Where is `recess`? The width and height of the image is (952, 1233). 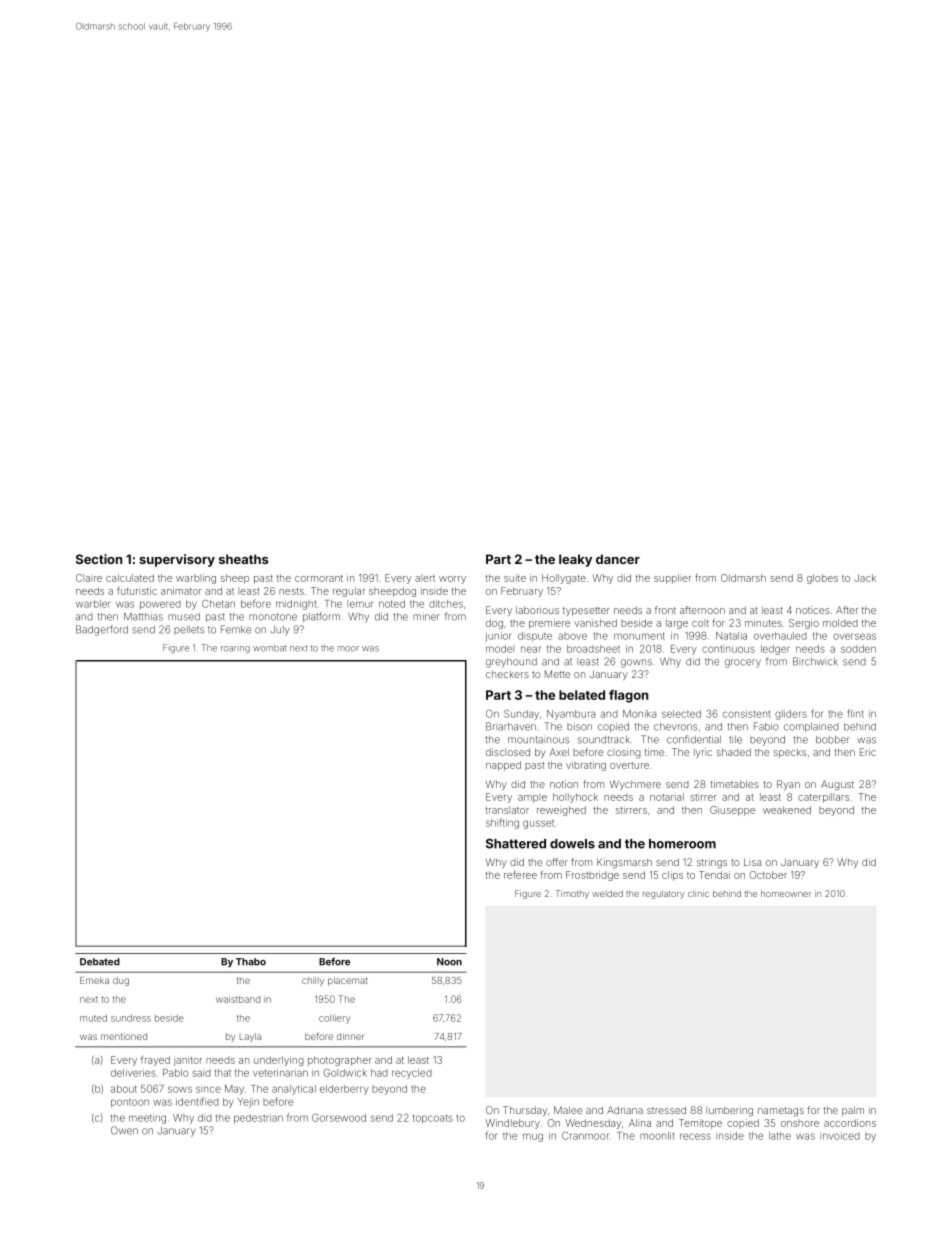
recess is located at coordinates (695, 1136).
